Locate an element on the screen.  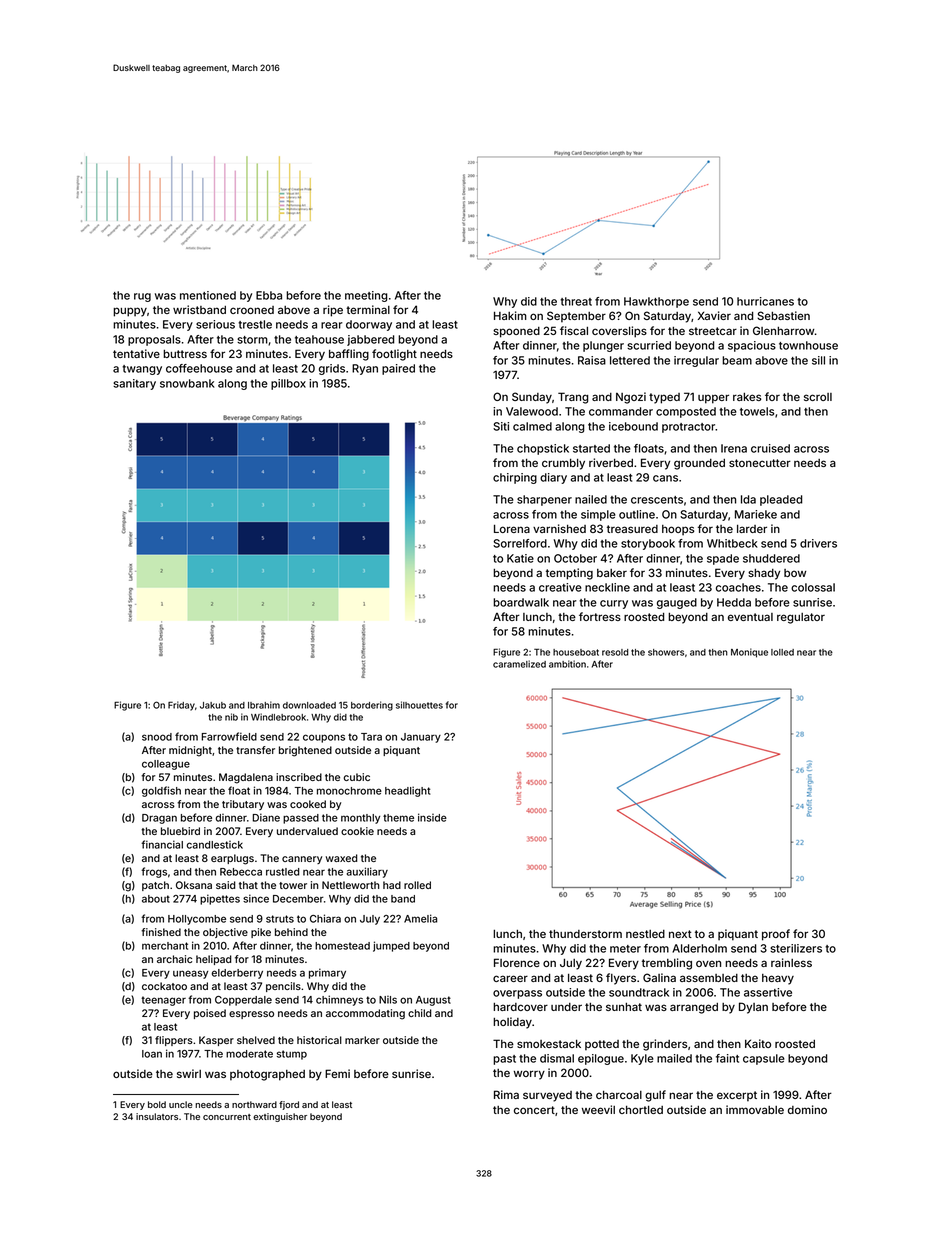
about is located at coordinates (156, 899).
